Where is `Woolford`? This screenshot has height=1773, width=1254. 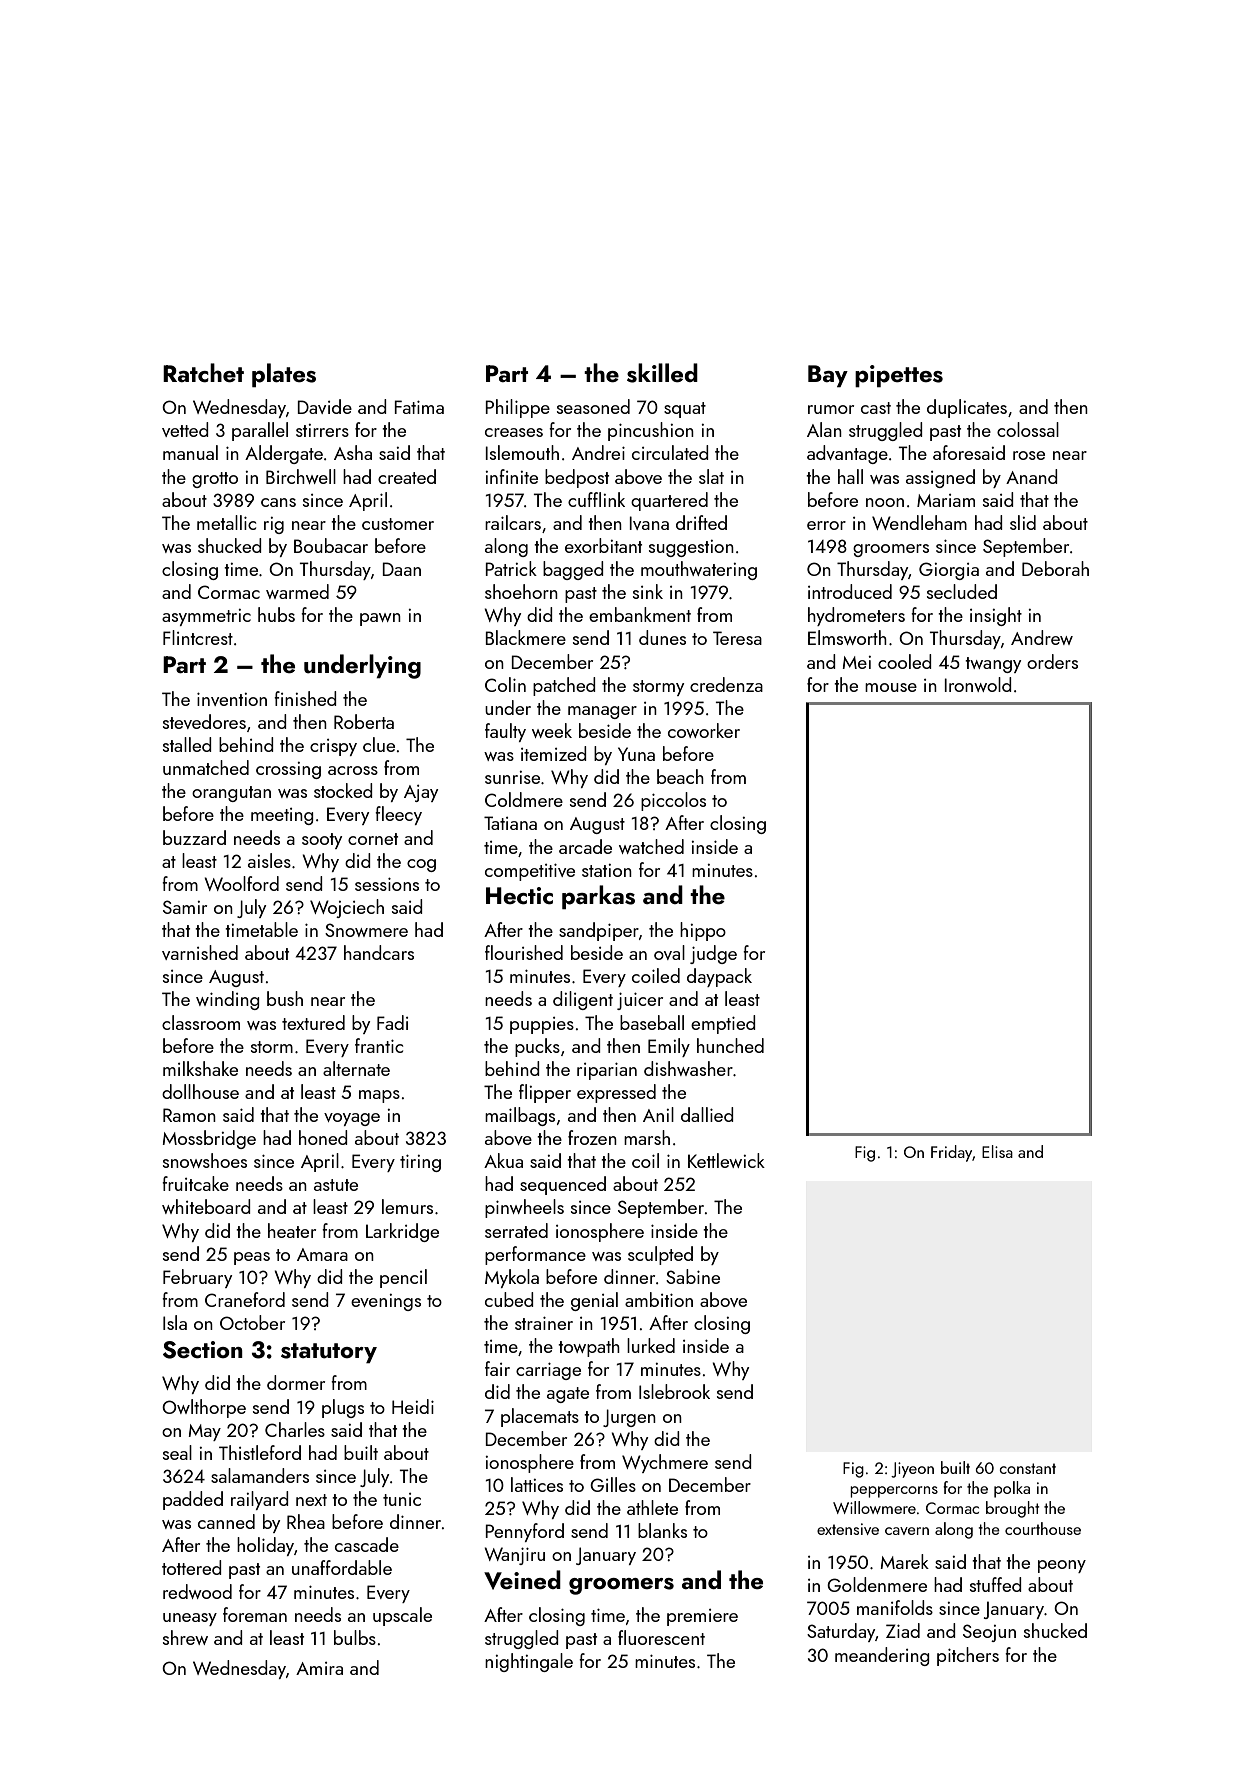 Woolford is located at coordinates (241, 883).
